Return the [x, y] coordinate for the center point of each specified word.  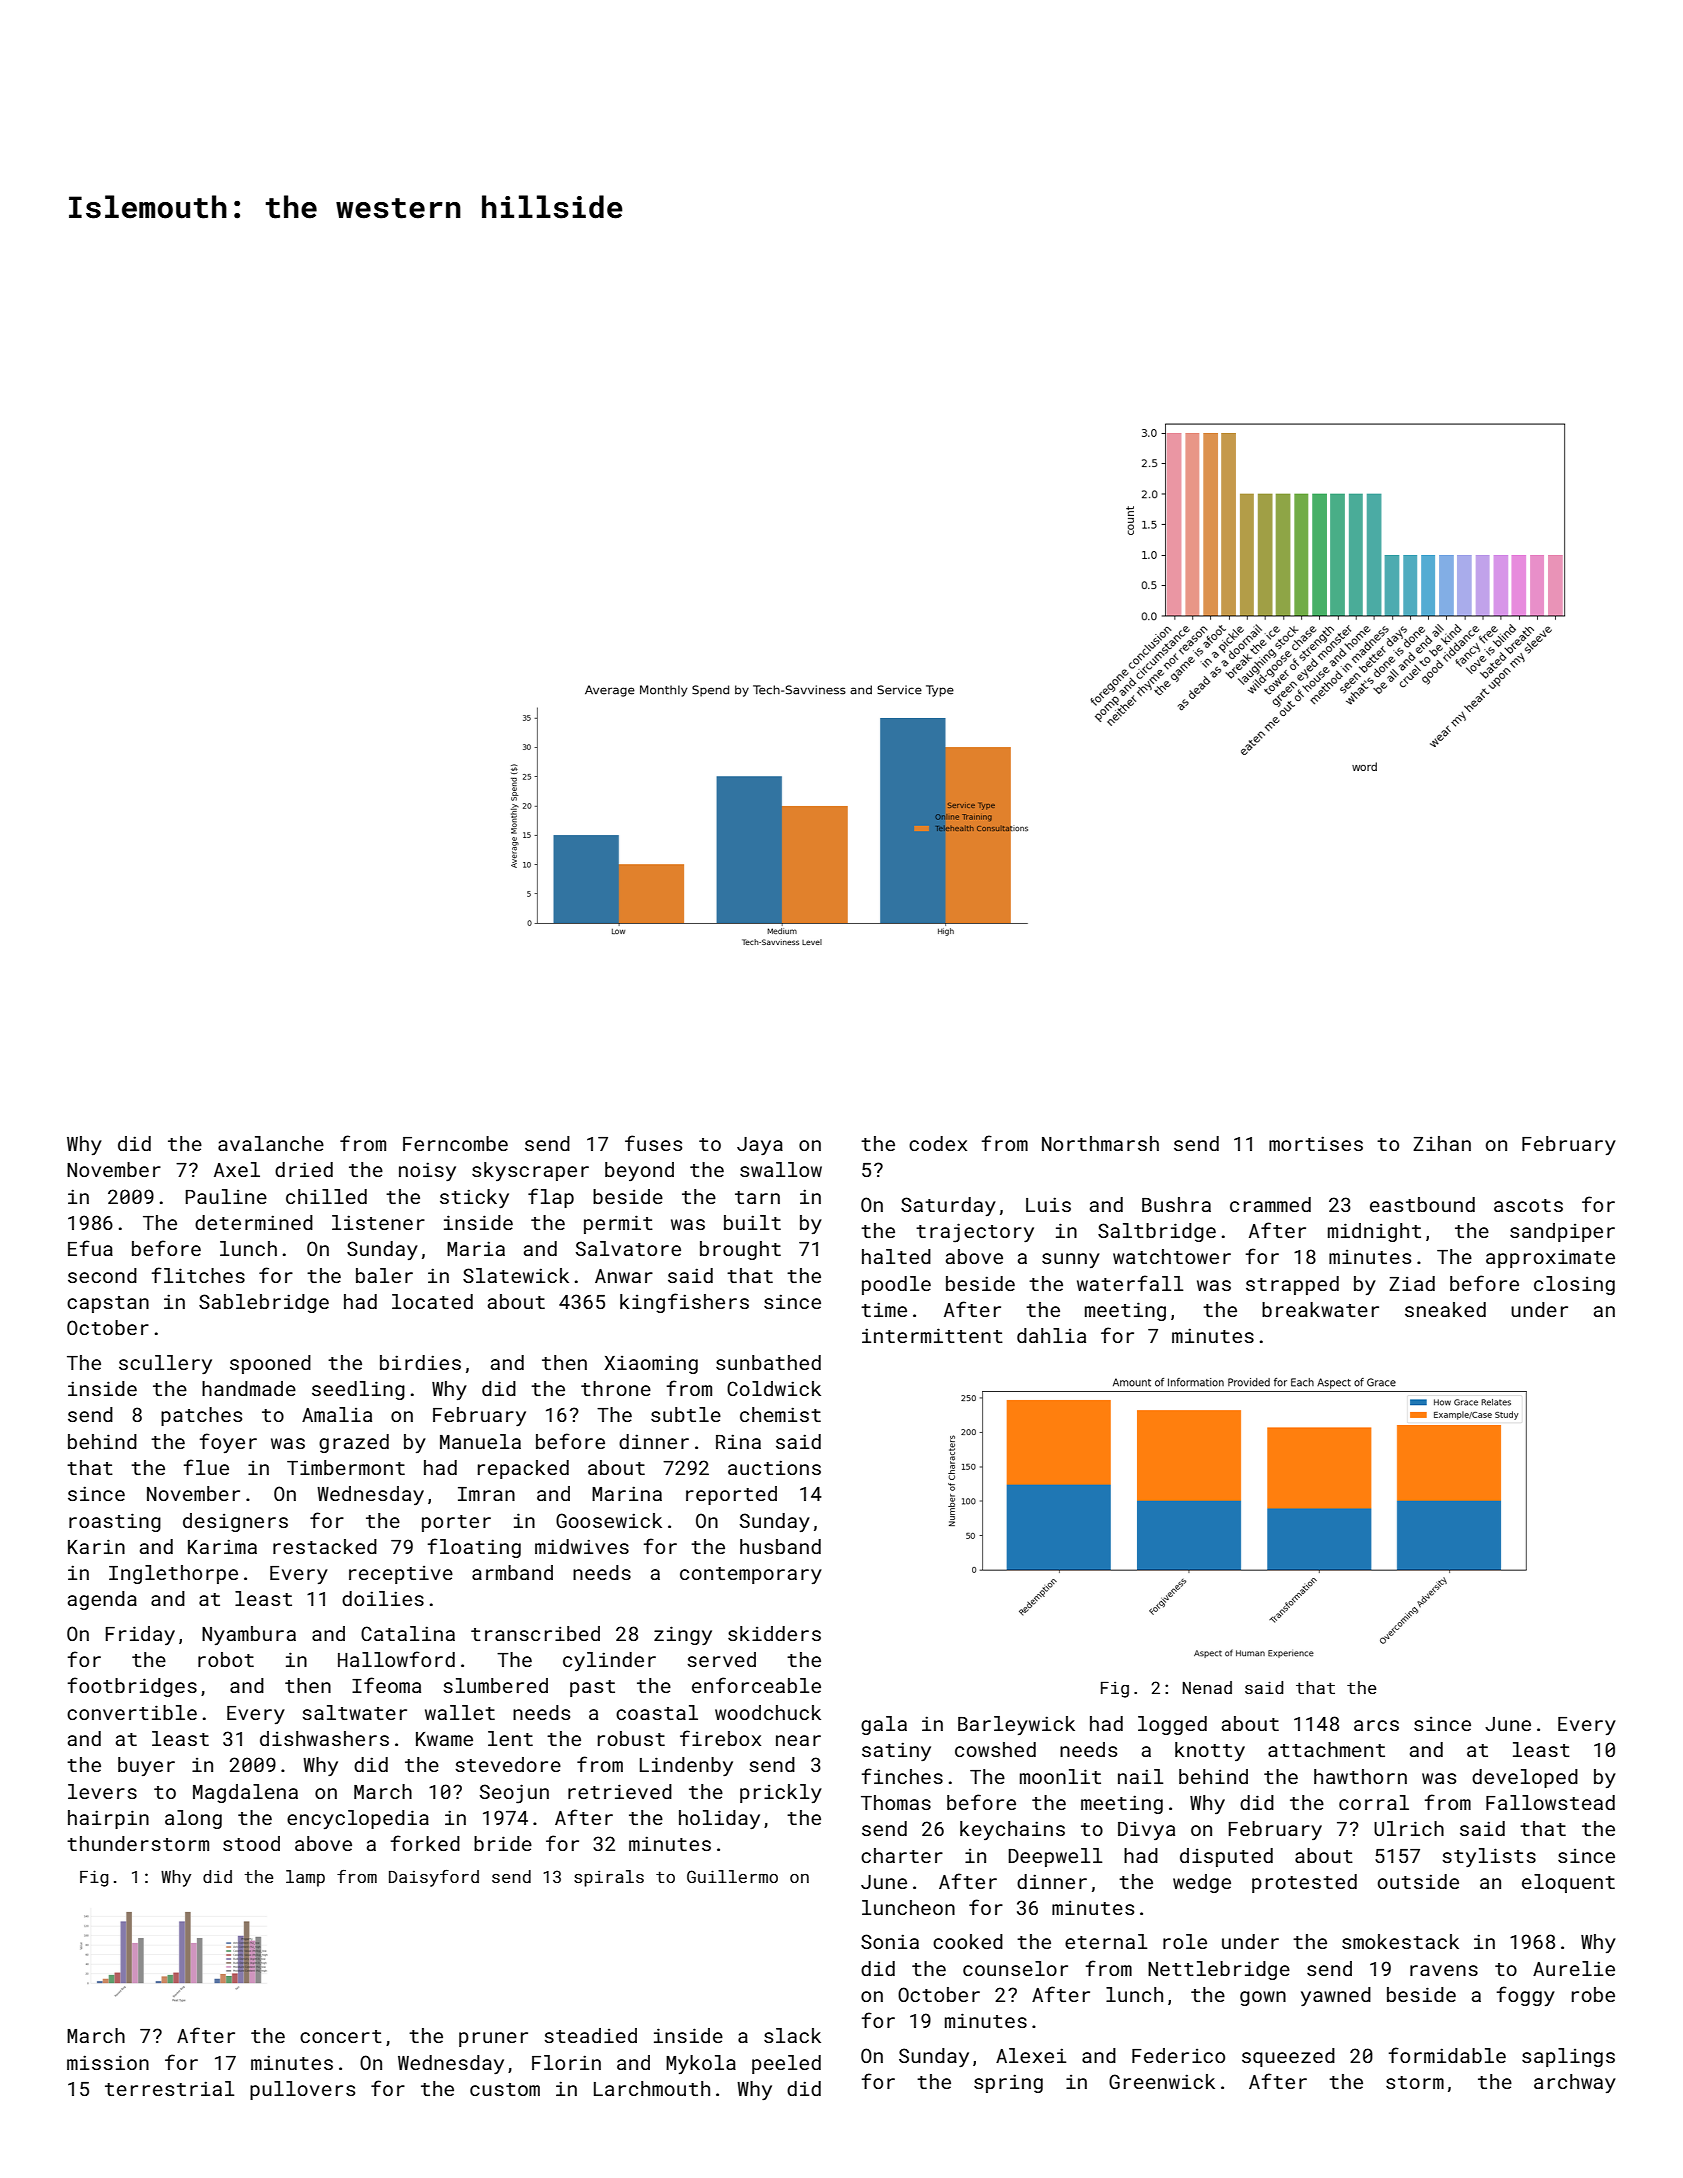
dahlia [1051, 1335]
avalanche [271, 1143]
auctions [774, 1467]
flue [206, 1467]
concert [341, 2036]
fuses [653, 1143]
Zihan [1442, 1143]
